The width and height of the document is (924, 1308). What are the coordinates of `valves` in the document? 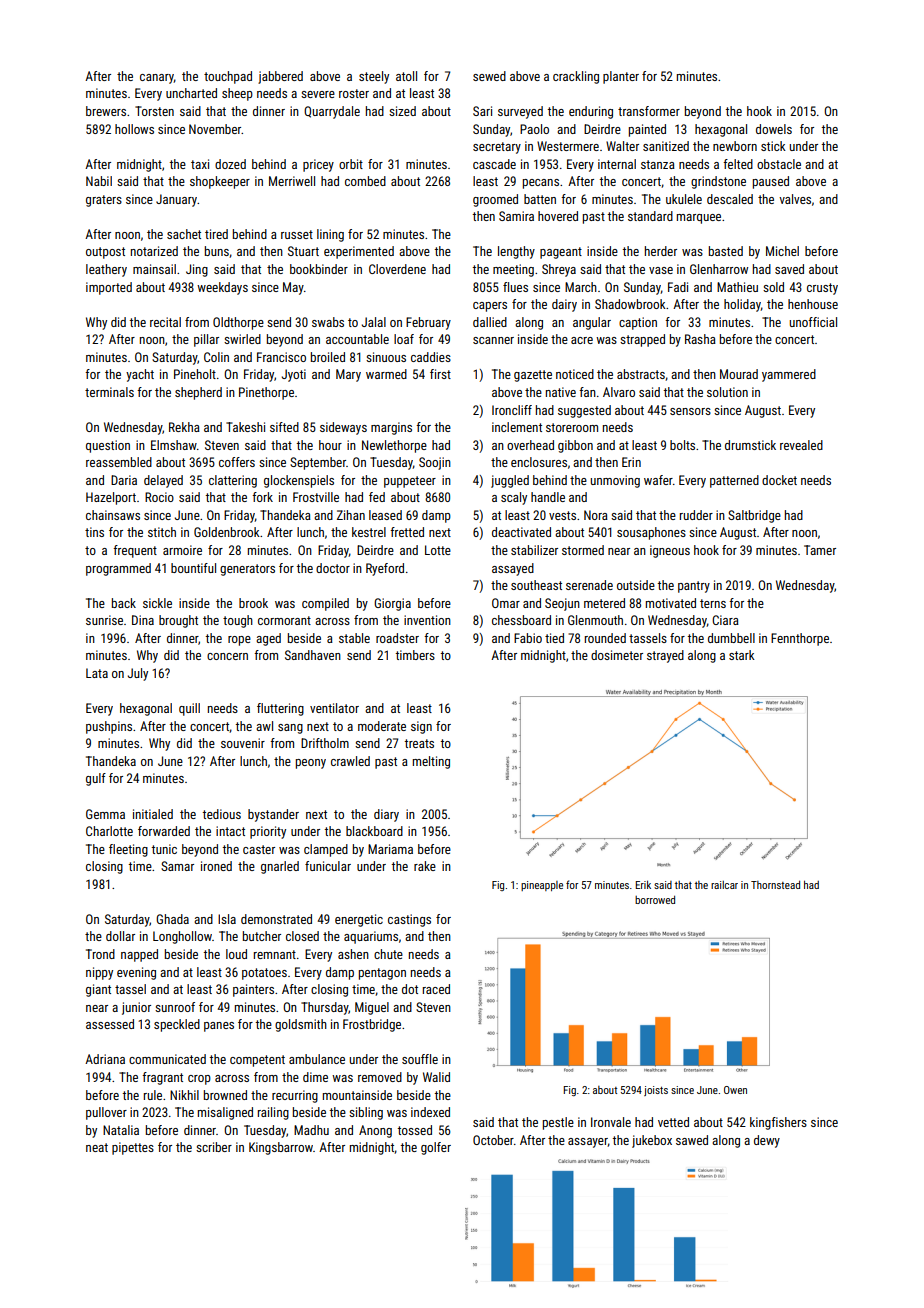 It's located at (795, 199).
